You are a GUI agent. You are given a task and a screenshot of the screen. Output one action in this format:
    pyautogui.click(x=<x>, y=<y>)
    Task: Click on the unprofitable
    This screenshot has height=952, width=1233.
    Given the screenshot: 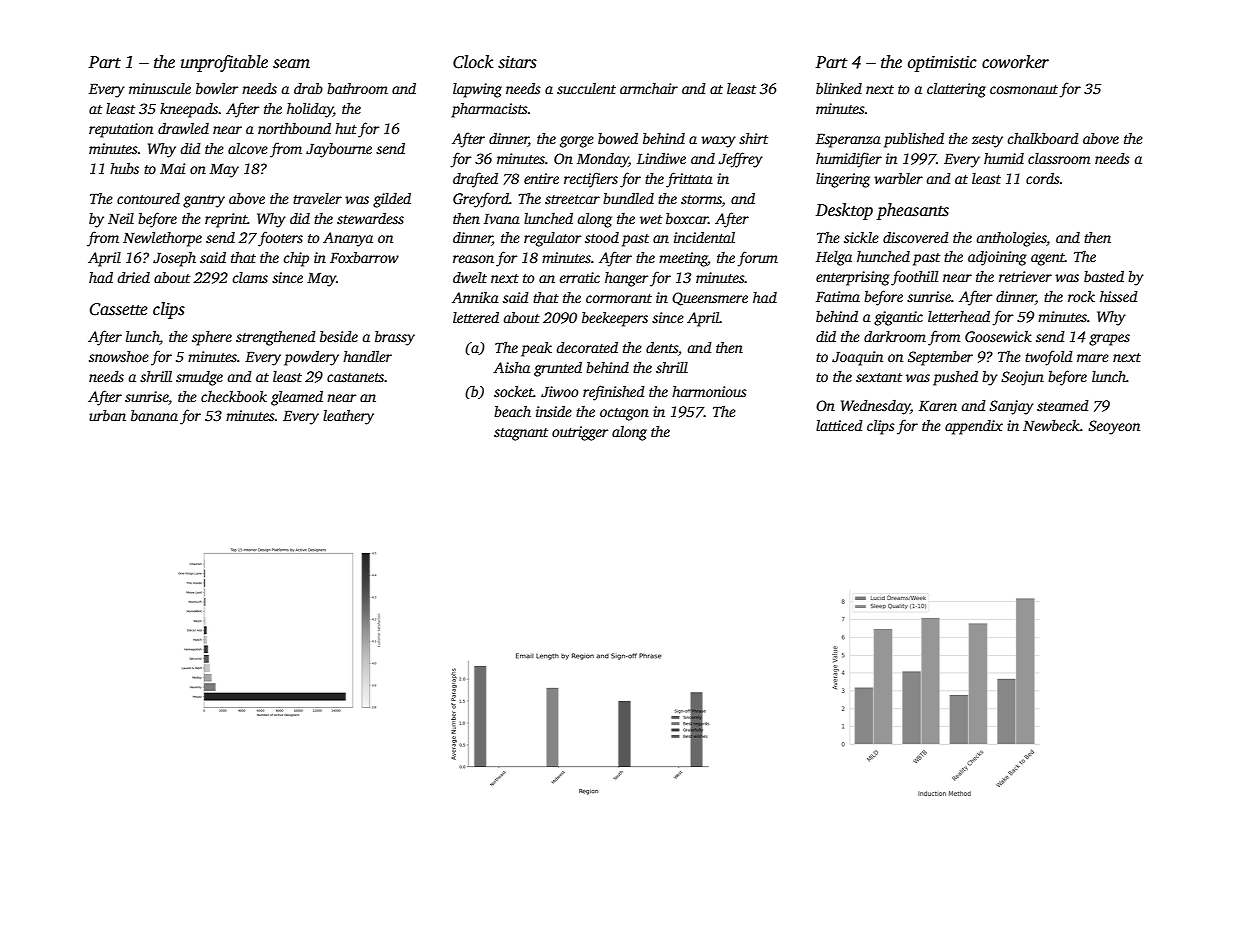 What is the action you would take?
    pyautogui.click(x=224, y=63)
